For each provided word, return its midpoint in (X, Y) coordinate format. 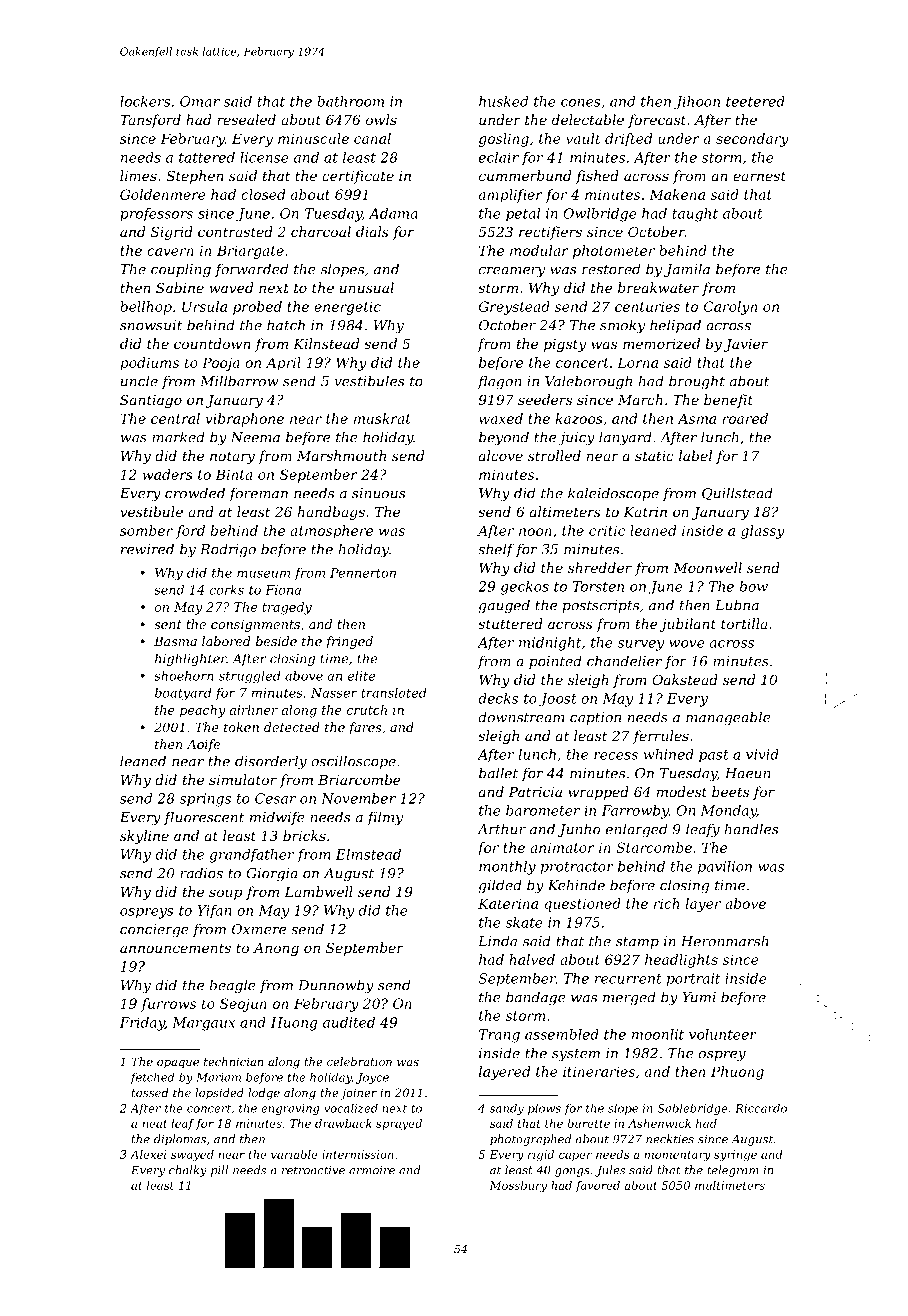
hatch (286, 325)
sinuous (378, 493)
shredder (600, 567)
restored (611, 269)
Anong (276, 949)
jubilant (688, 625)
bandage (536, 998)
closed (263, 194)
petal (523, 215)
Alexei (148, 1154)
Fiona (283, 590)
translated (394, 693)
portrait (693, 979)
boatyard (183, 694)
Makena (677, 194)
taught (695, 215)
